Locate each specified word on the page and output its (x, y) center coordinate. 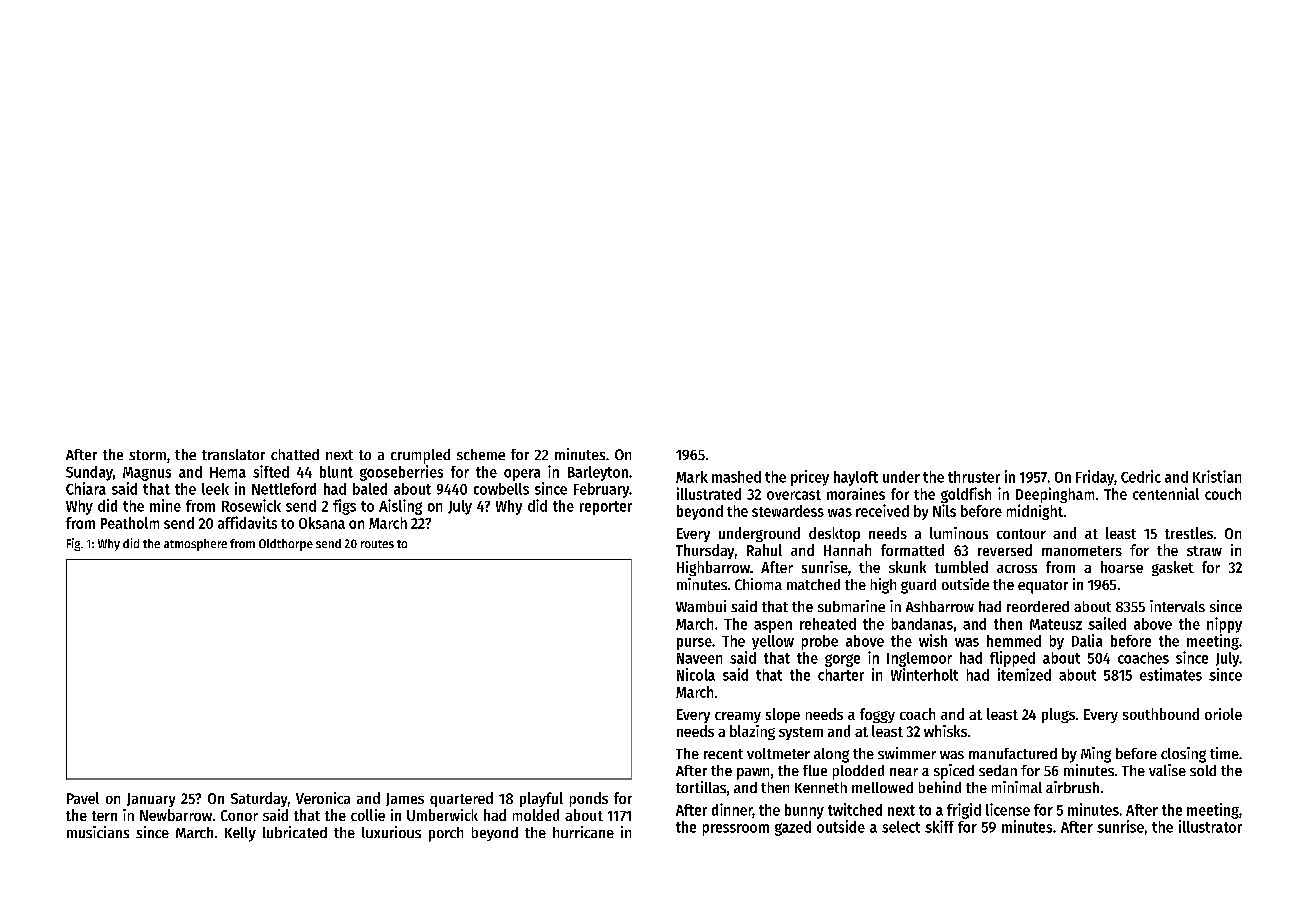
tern (104, 816)
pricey (810, 478)
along (831, 755)
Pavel (83, 798)
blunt (336, 472)
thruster (974, 477)
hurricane (583, 832)
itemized (1024, 674)
